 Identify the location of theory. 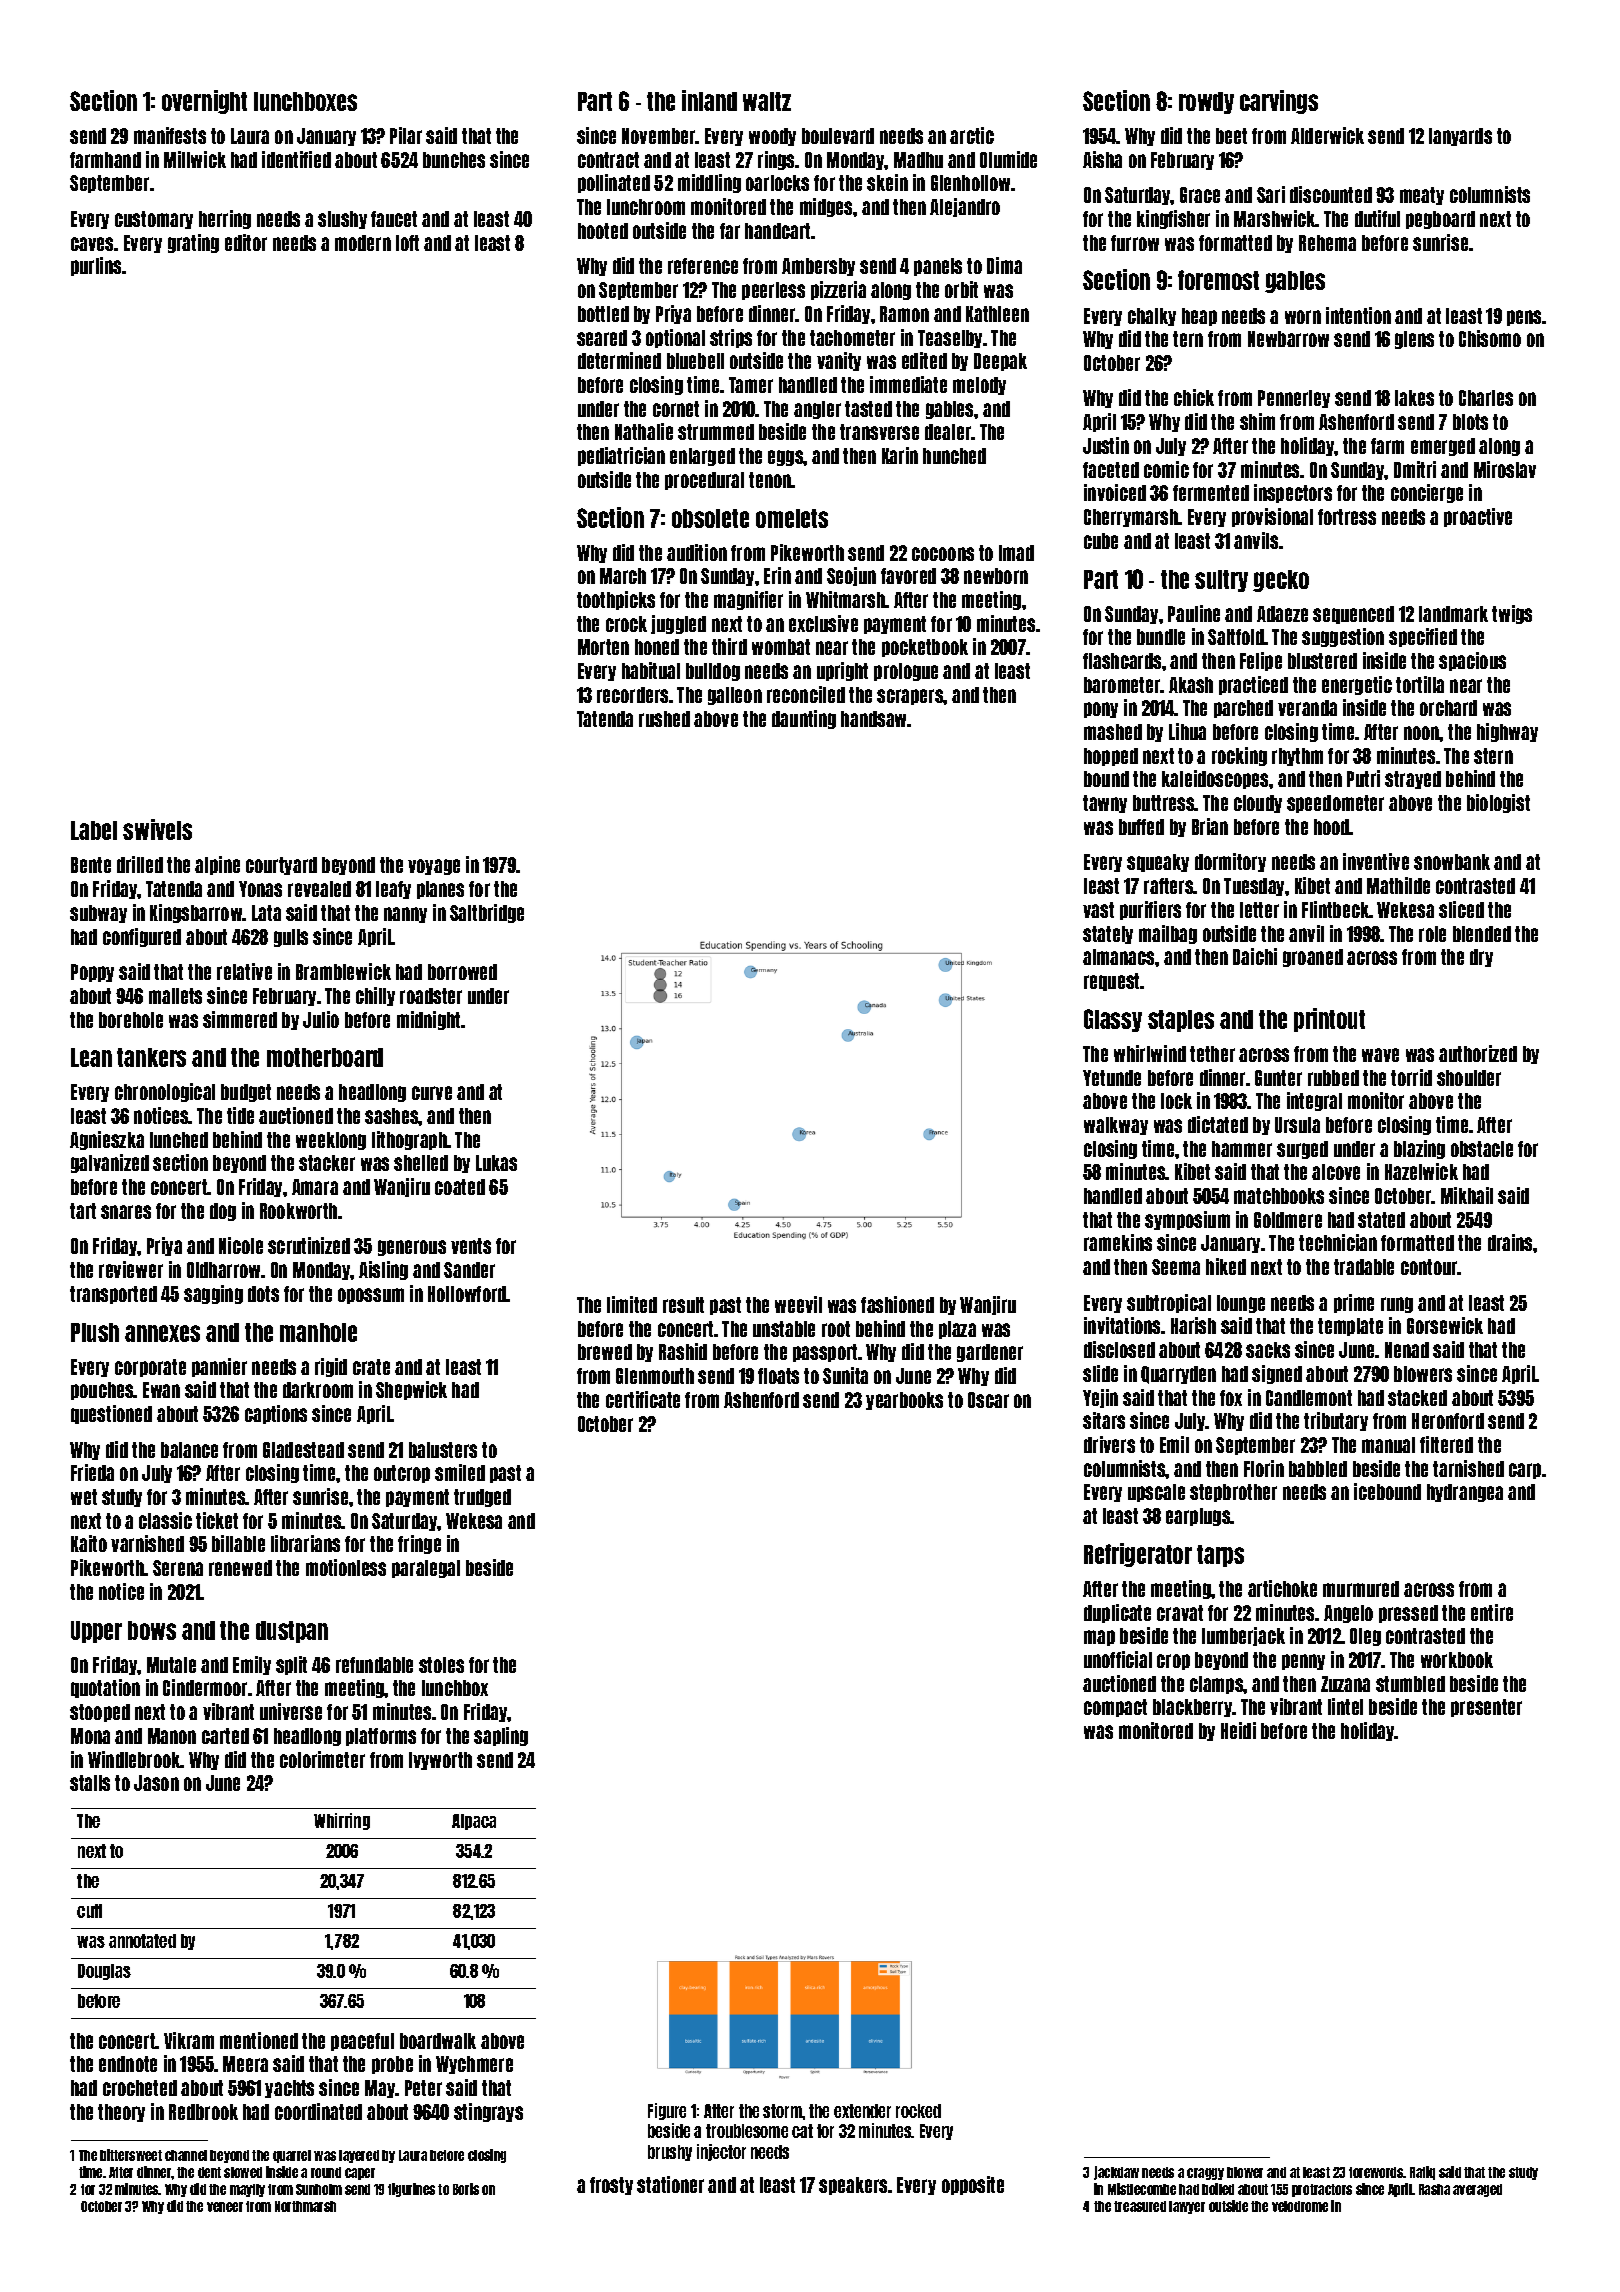
(121, 2113).
